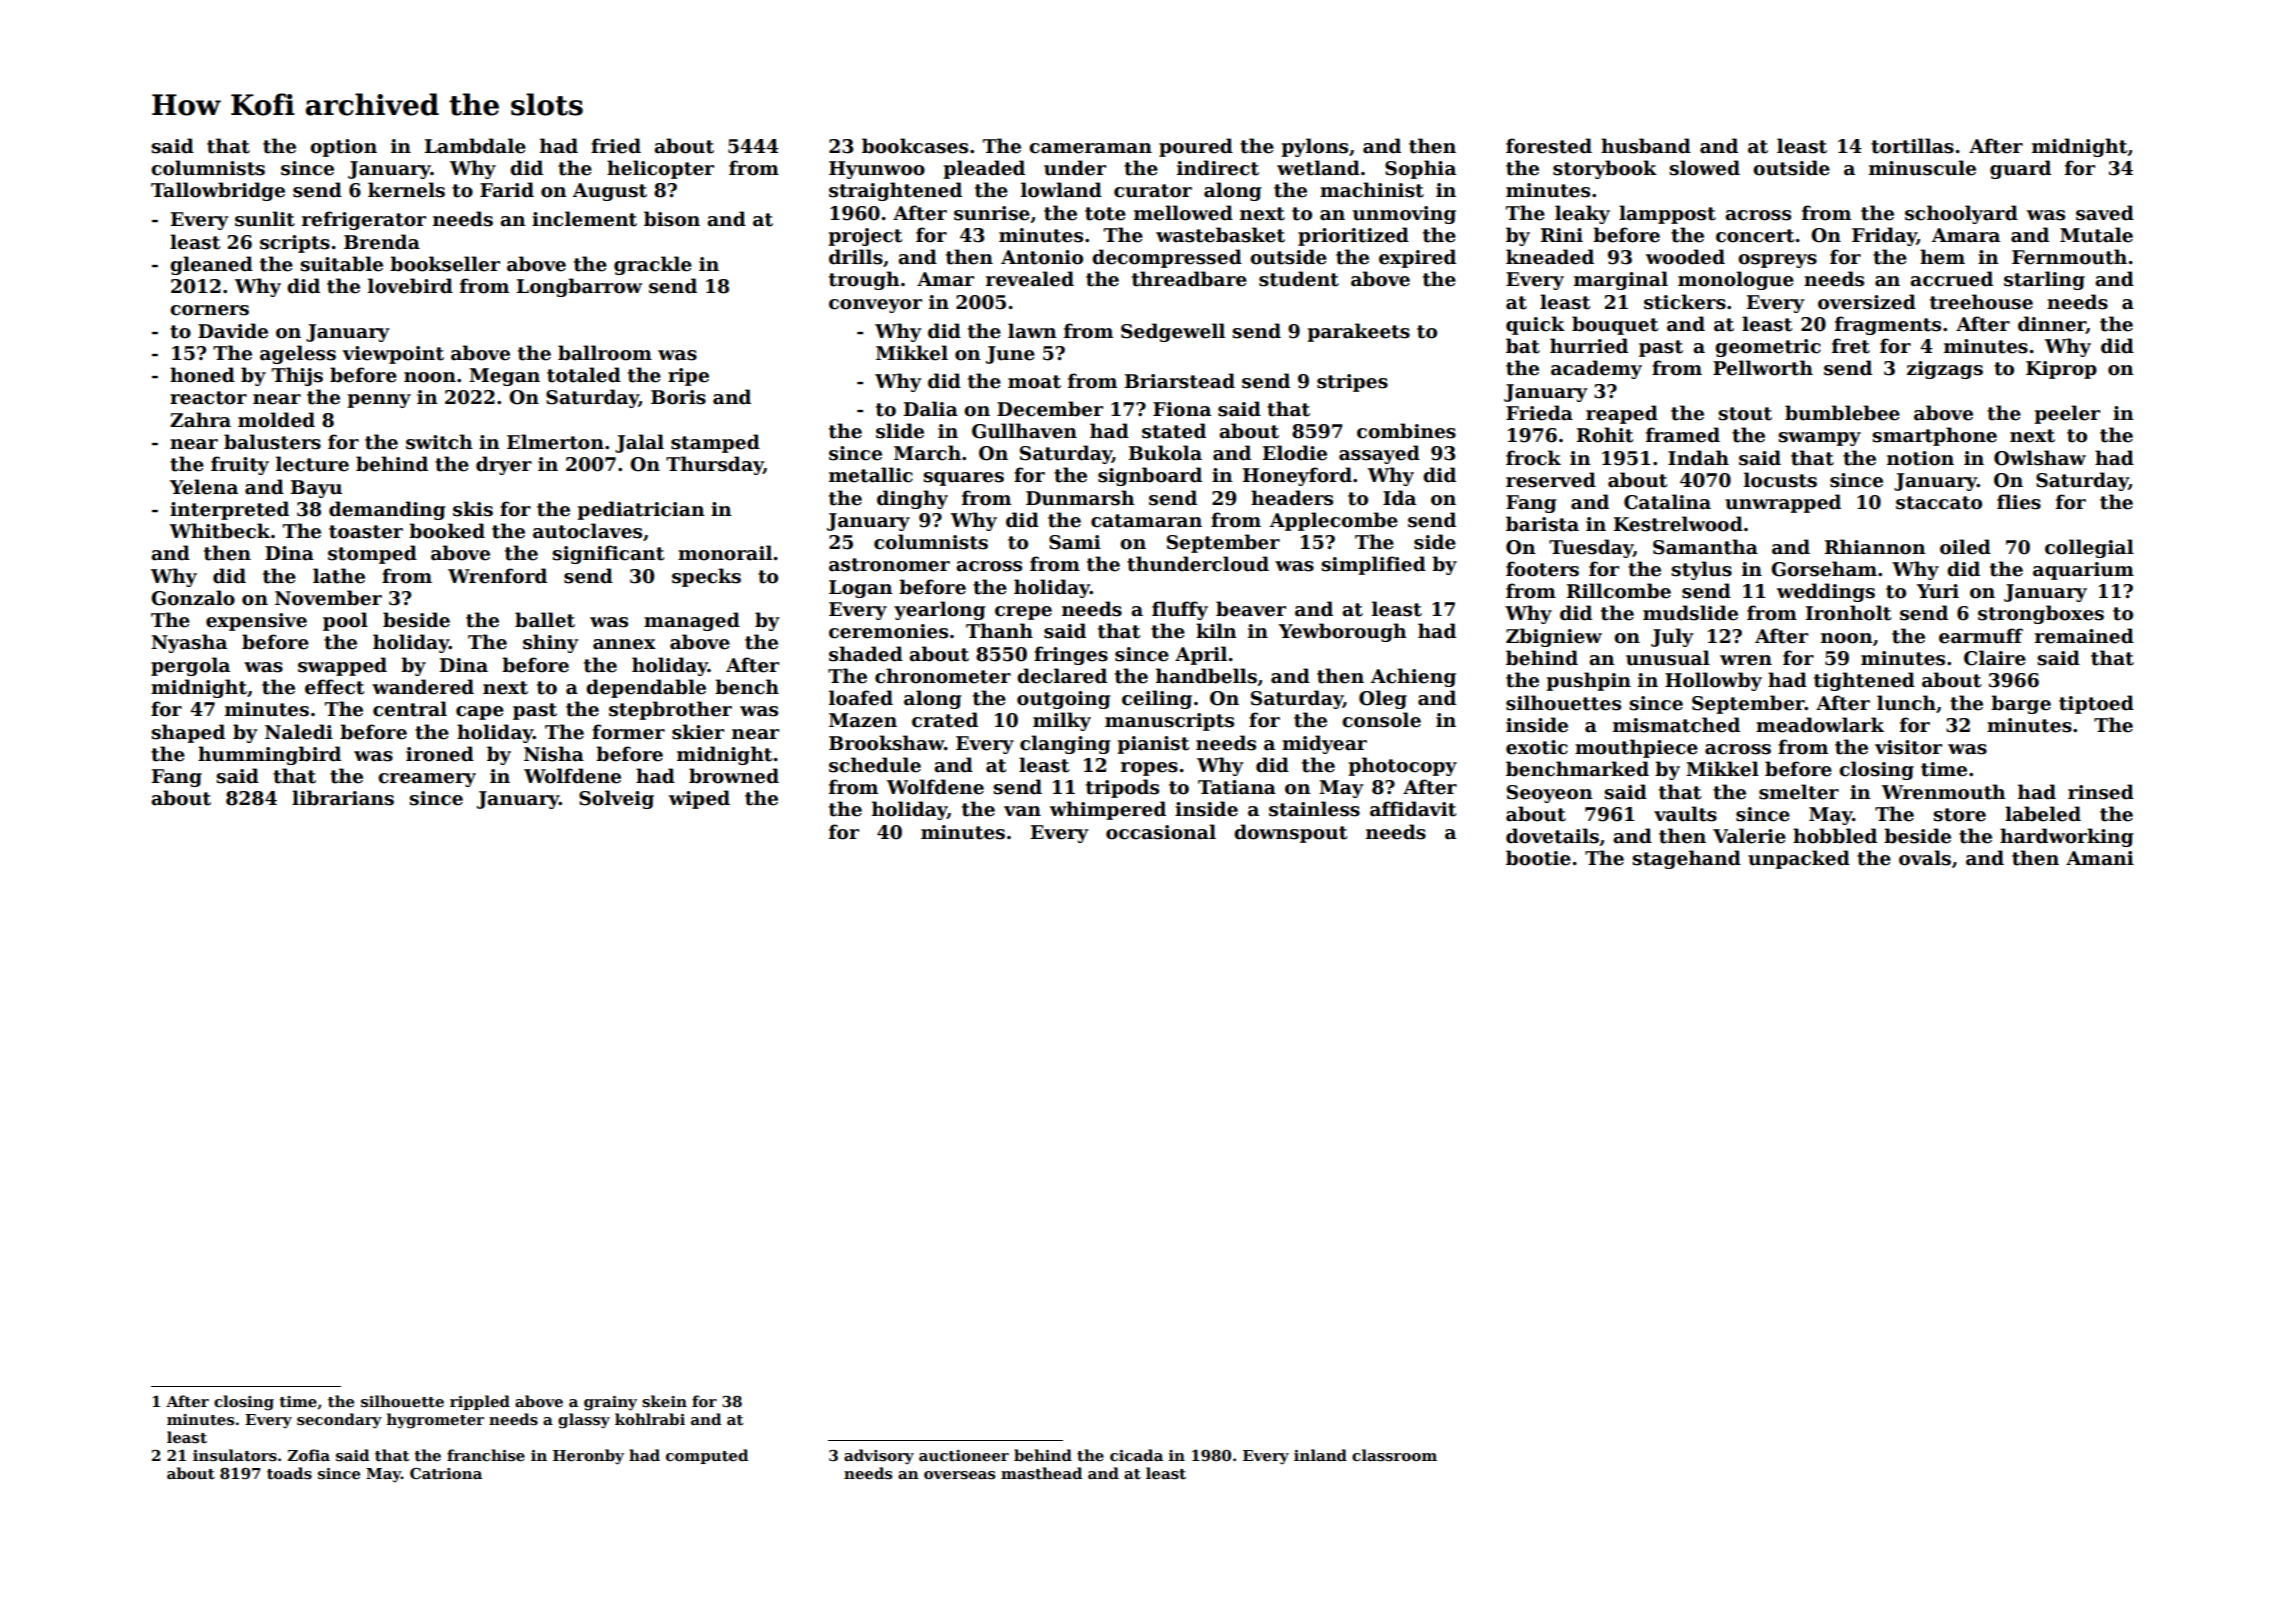 Image resolution: width=2285 pixels, height=1616 pixels. What do you see at coordinates (1041, 1473) in the image?
I see `masthead` at bounding box center [1041, 1473].
